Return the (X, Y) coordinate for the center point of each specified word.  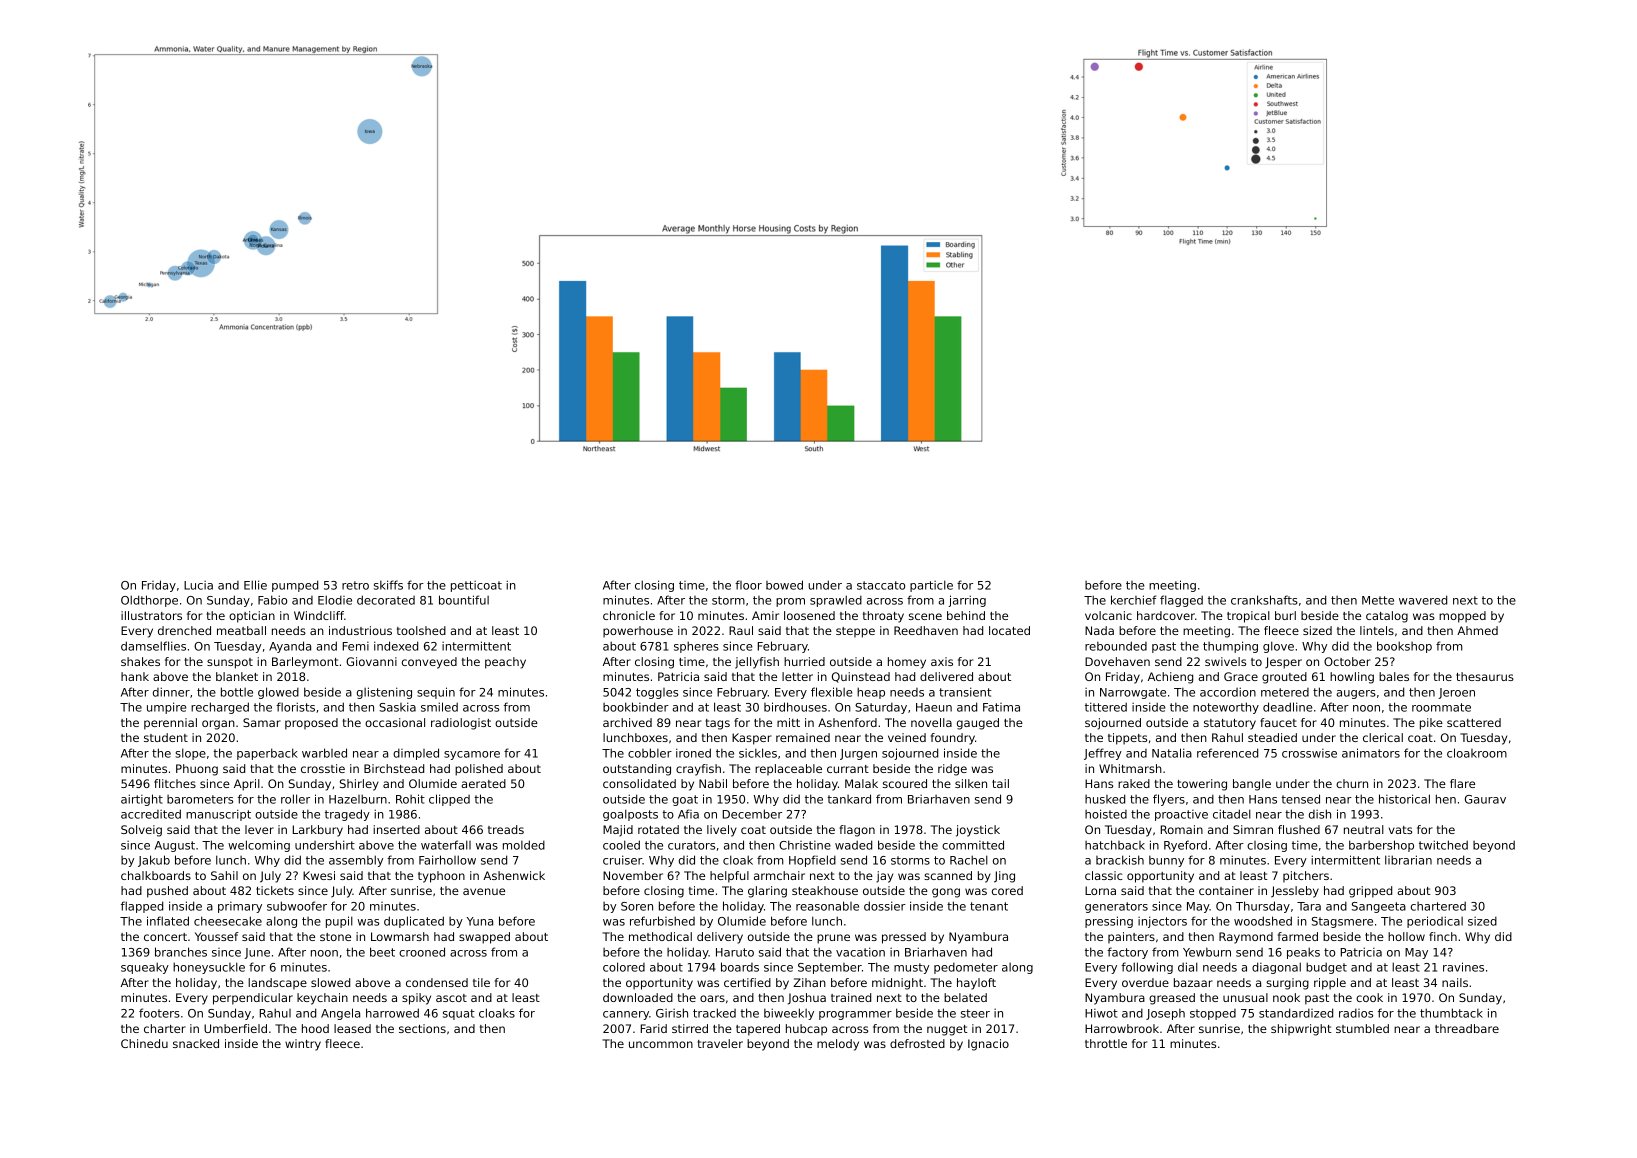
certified (747, 982)
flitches (175, 783)
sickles (758, 753)
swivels (1225, 661)
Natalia (1172, 753)
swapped (484, 938)
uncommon (661, 1044)
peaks (1303, 953)
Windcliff (319, 615)
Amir (765, 615)
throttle (1106, 1043)
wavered (1423, 600)
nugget (947, 1030)
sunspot (230, 663)
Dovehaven (1117, 661)
